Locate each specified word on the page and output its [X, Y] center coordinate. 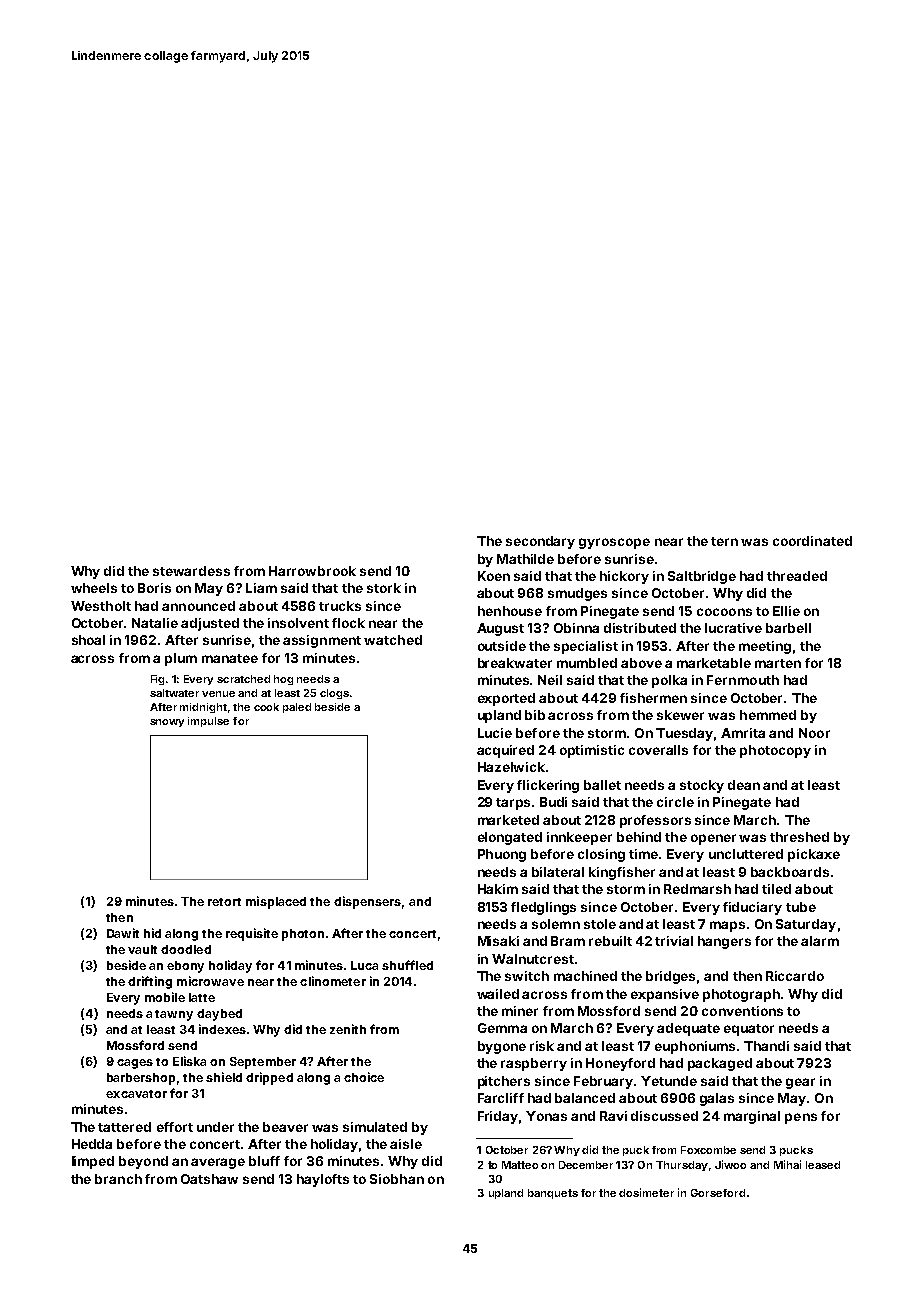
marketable [714, 663]
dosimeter [646, 1192]
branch [118, 1179]
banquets [553, 1194]
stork [384, 588]
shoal [88, 640]
